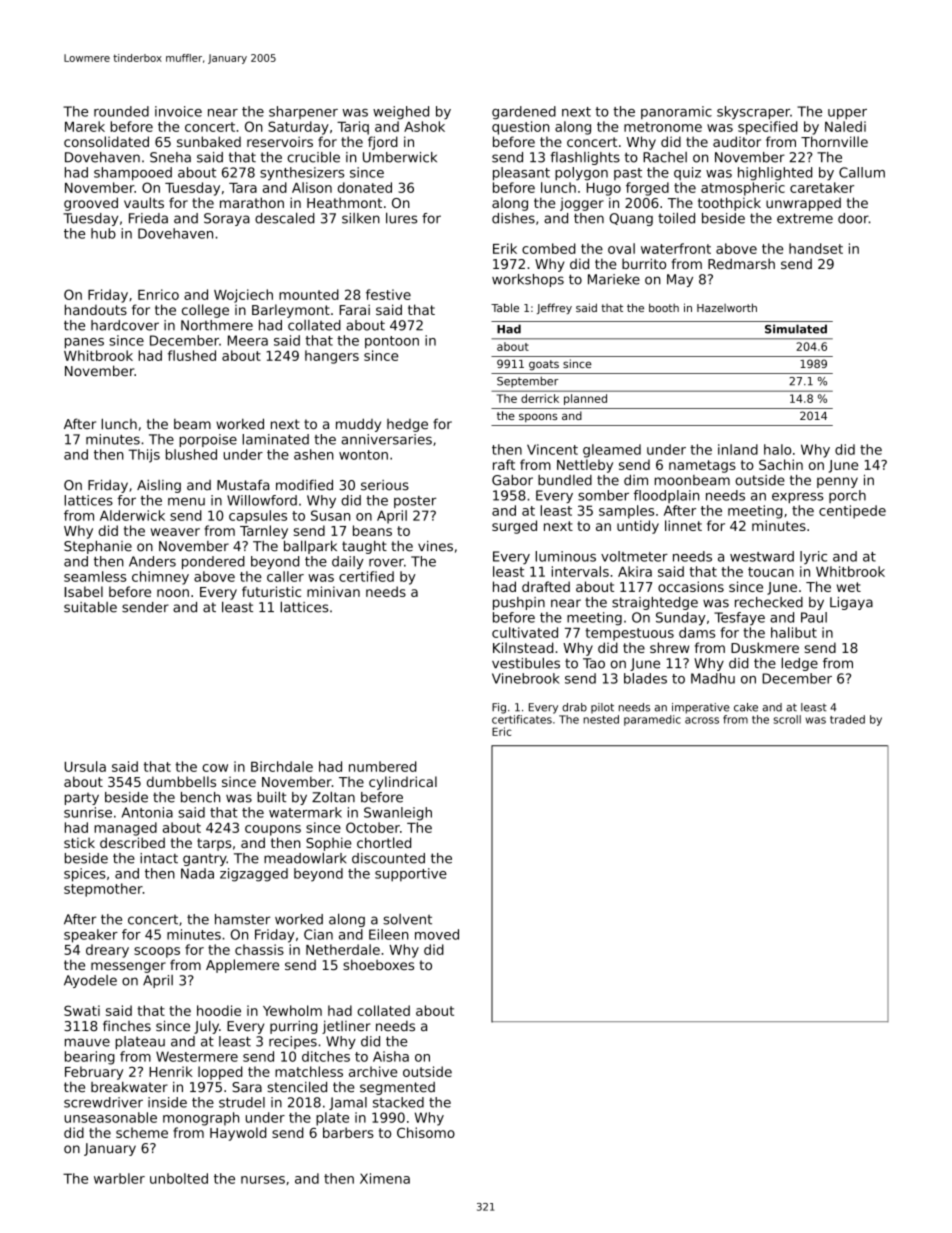 Image resolution: width=952 pixels, height=1233 pixels. Describe the element at coordinates (392, 342) in the screenshot. I see `pontoon` at that location.
